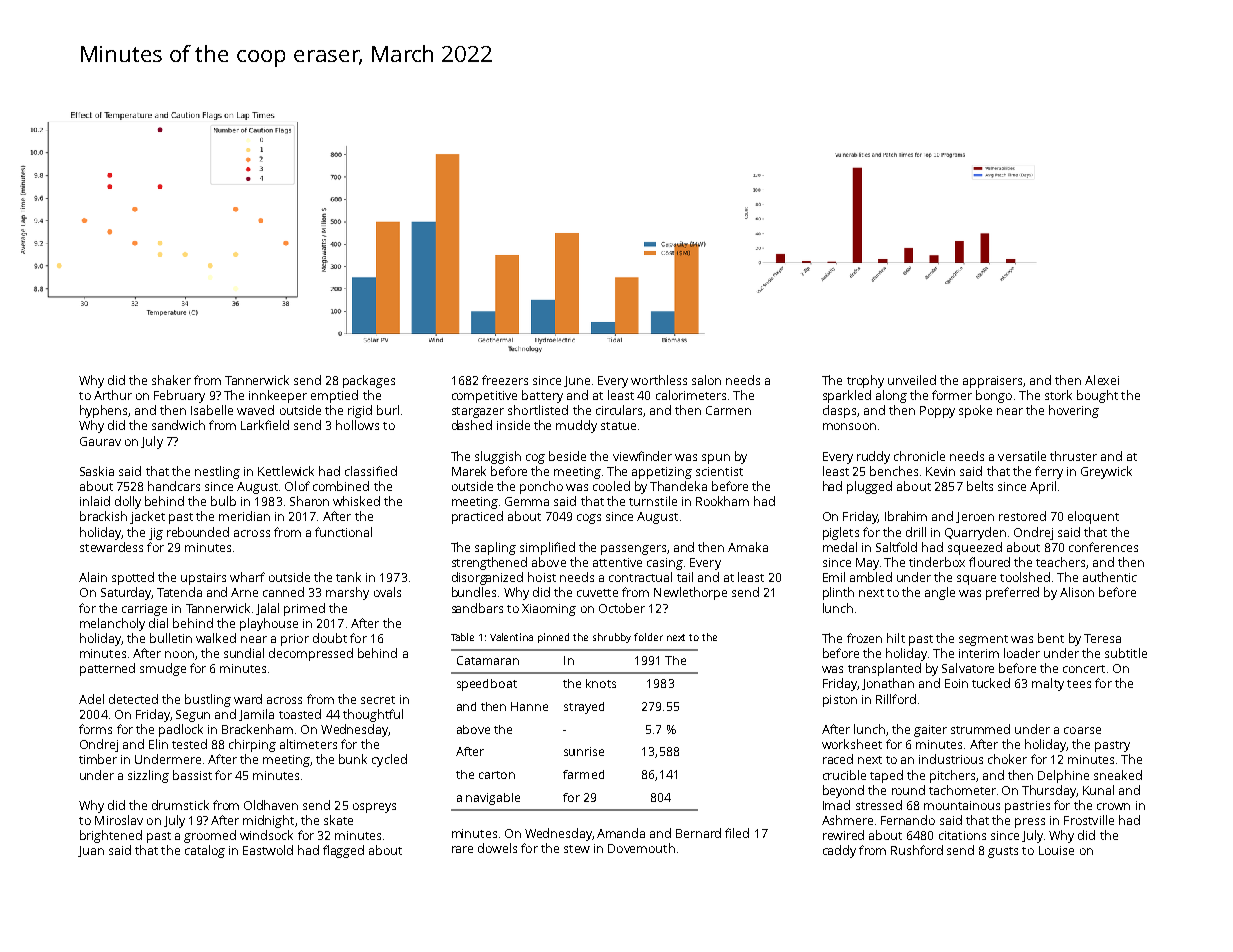 Image resolution: width=1233 pixels, height=952 pixels. Describe the element at coordinates (343, 851) in the screenshot. I see `flagged` at that location.
